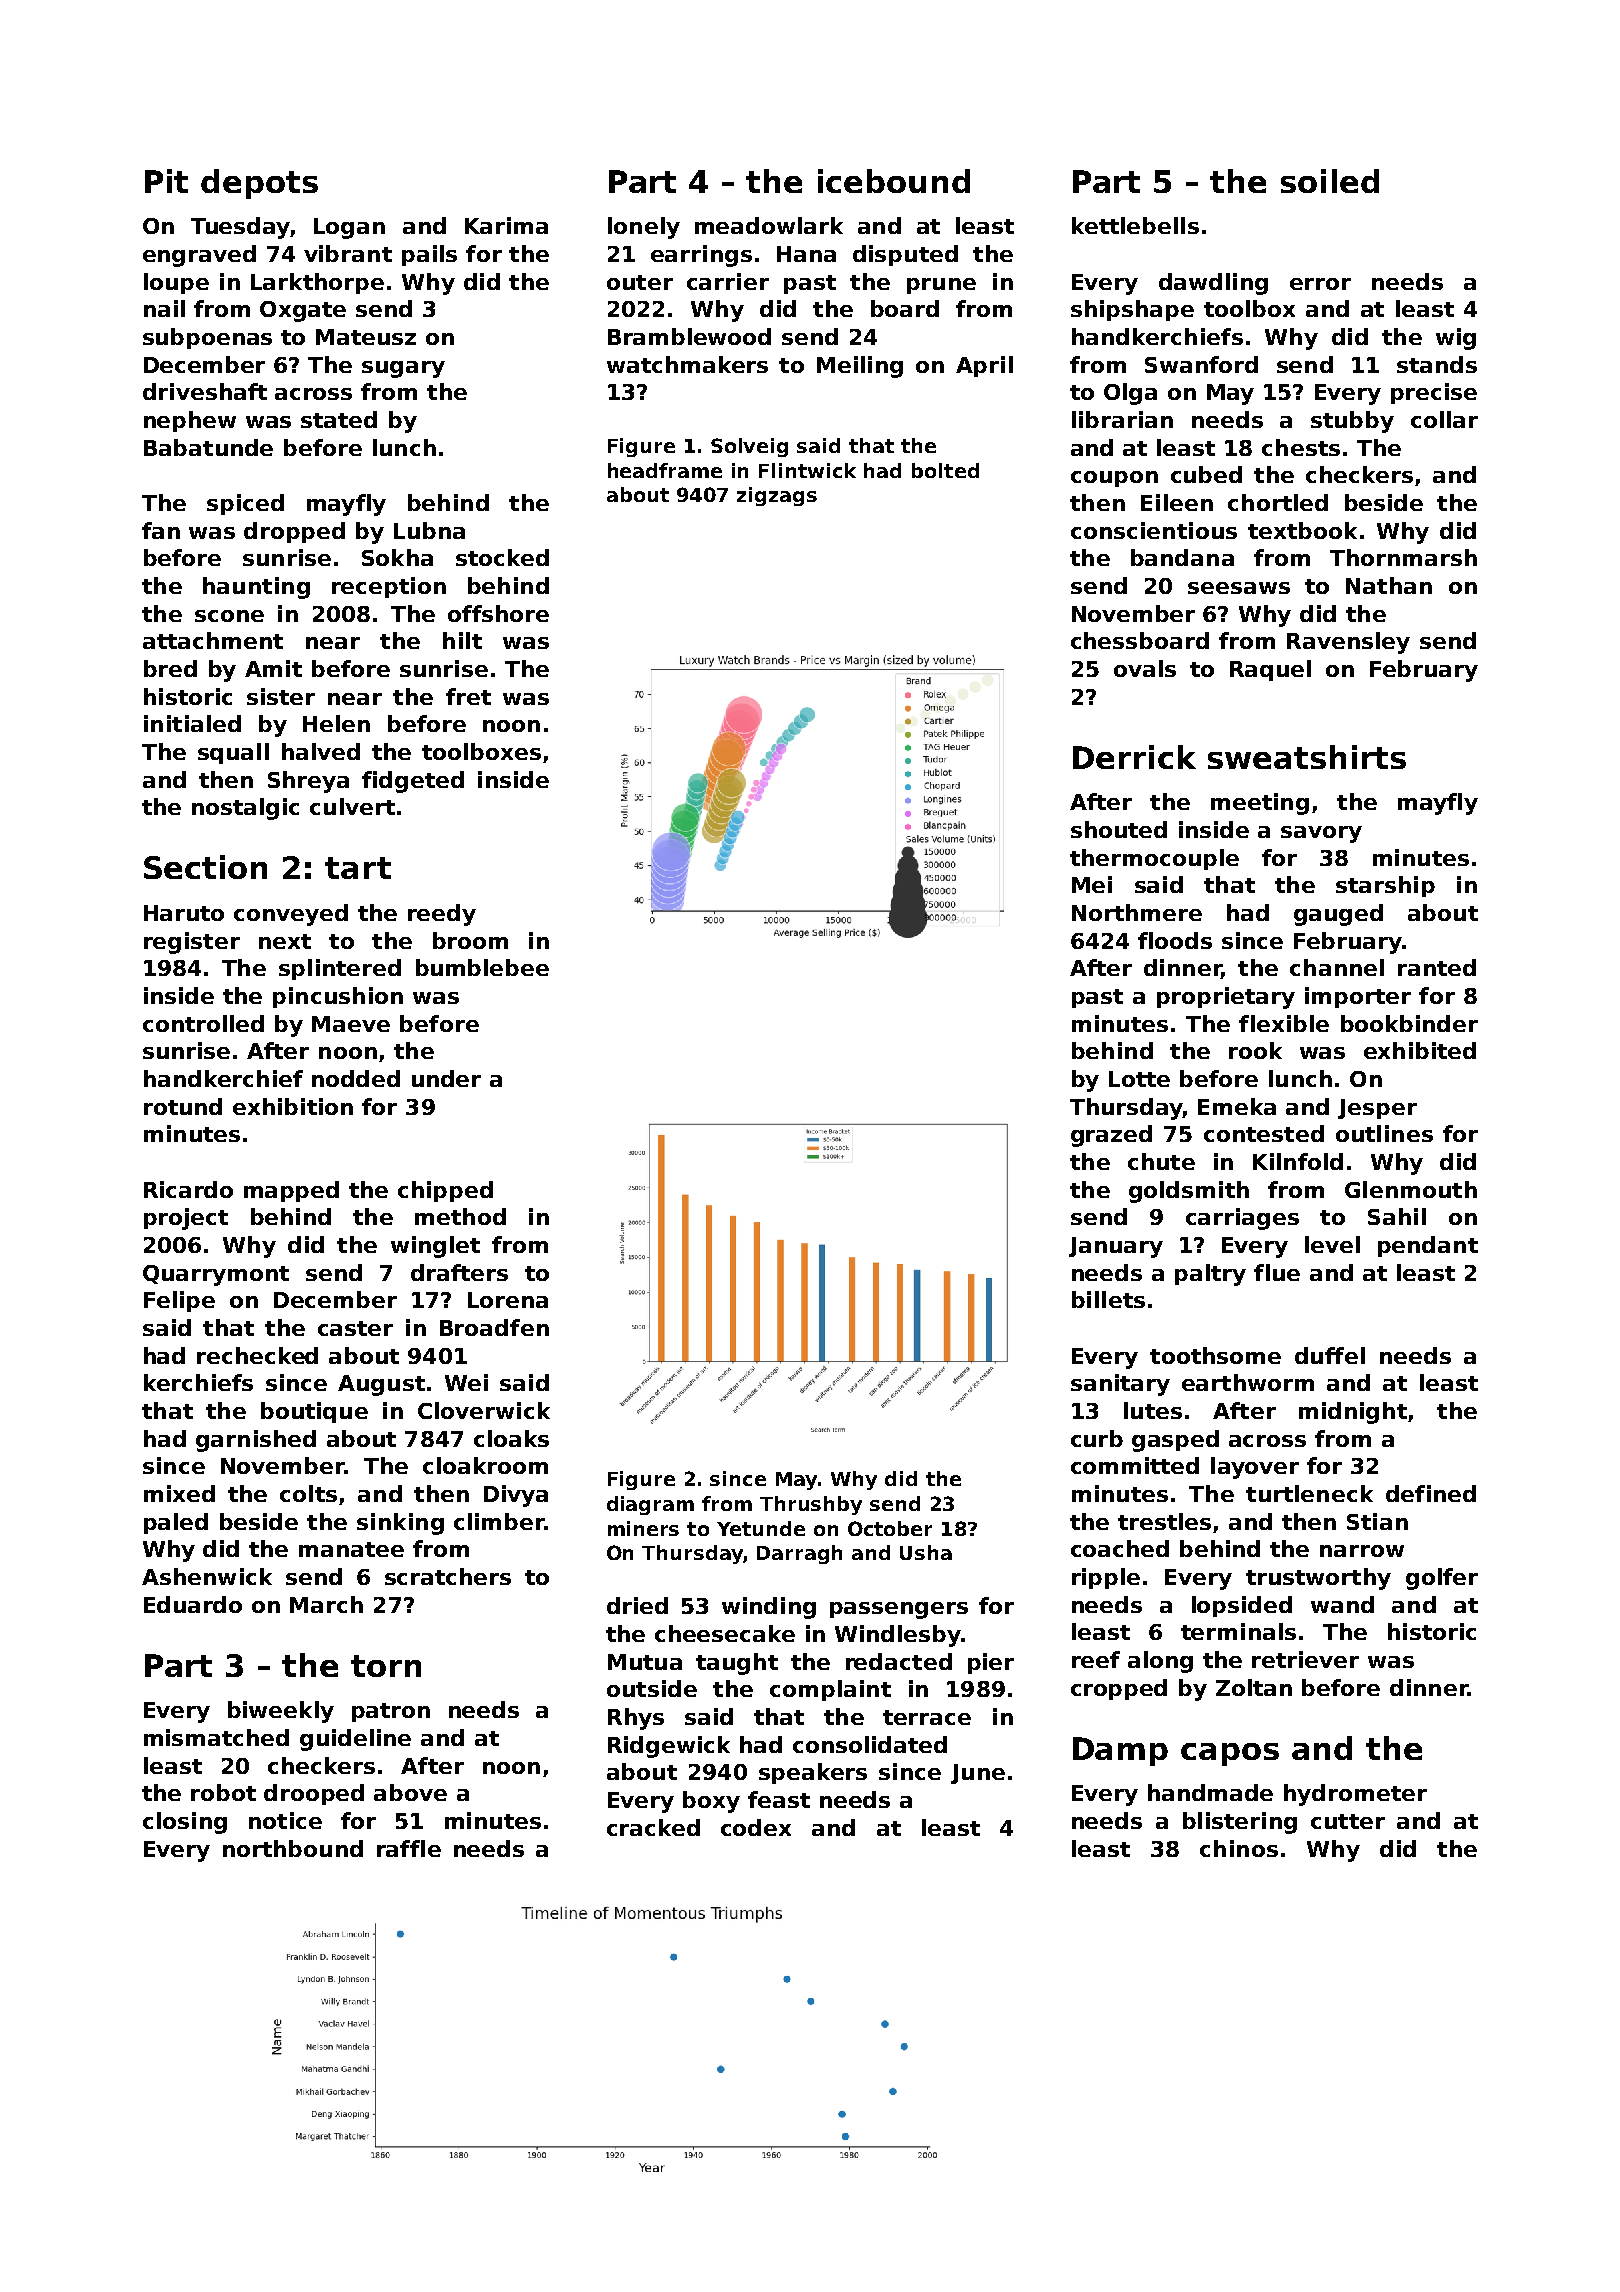 The width and height of the image is (1620, 2292). Describe the element at coordinates (460, 1216) in the image. I see `method` at that location.
